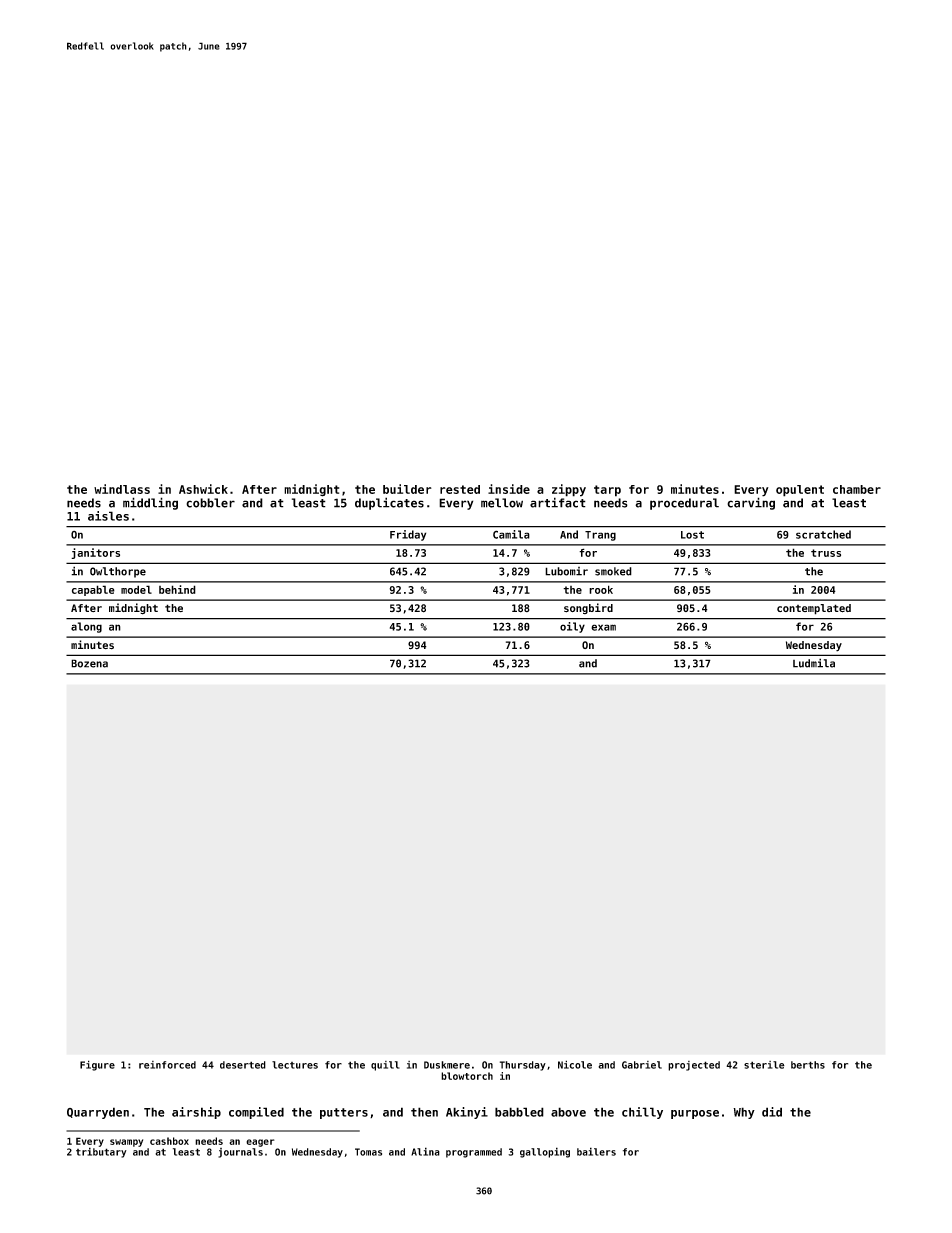  What do you see at coordinates (385, 1066) in the screenshot?
I see `quill` at bounding box center [385, 1066].
